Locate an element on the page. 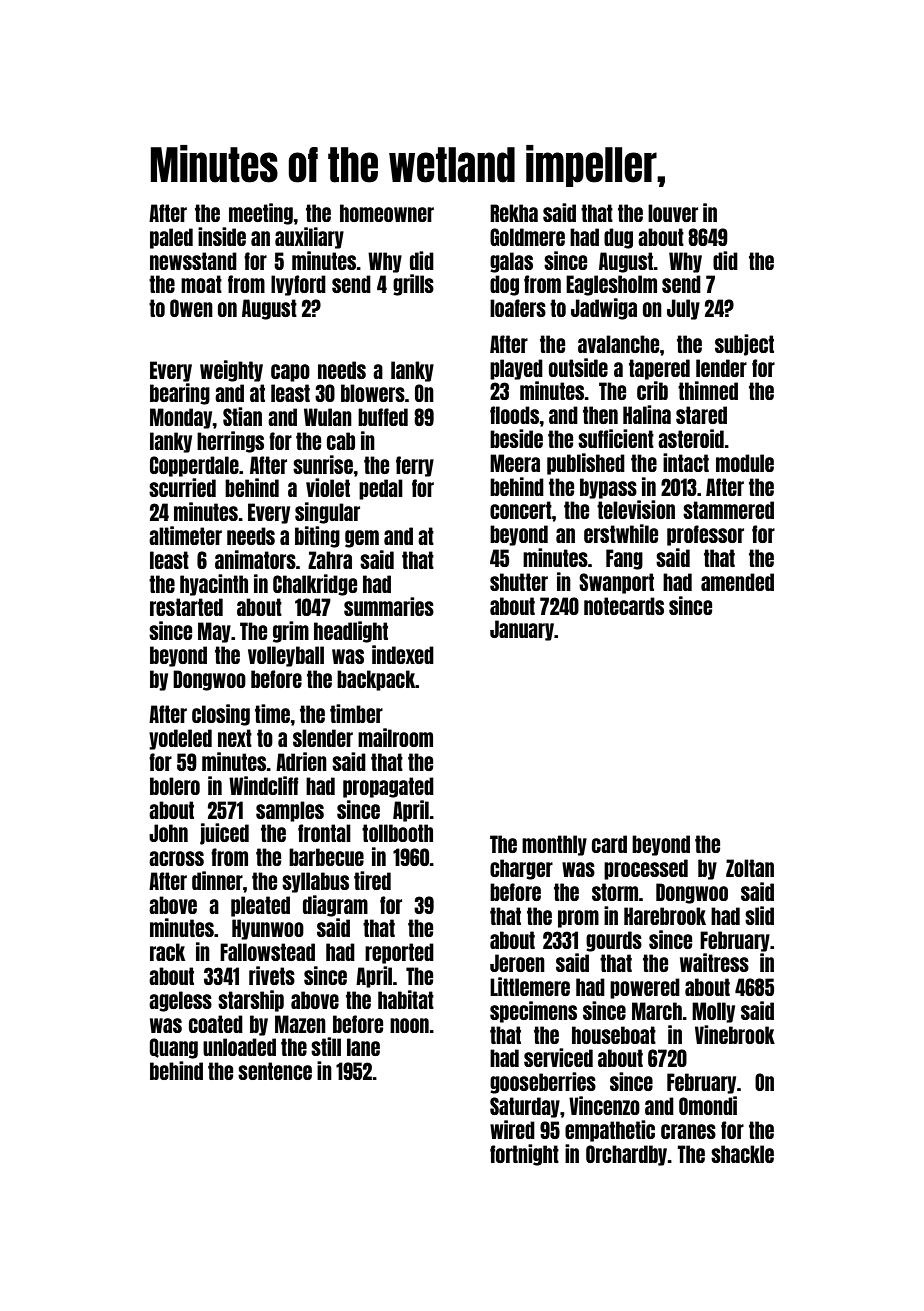  amended is located at coordinates (737, 582).
